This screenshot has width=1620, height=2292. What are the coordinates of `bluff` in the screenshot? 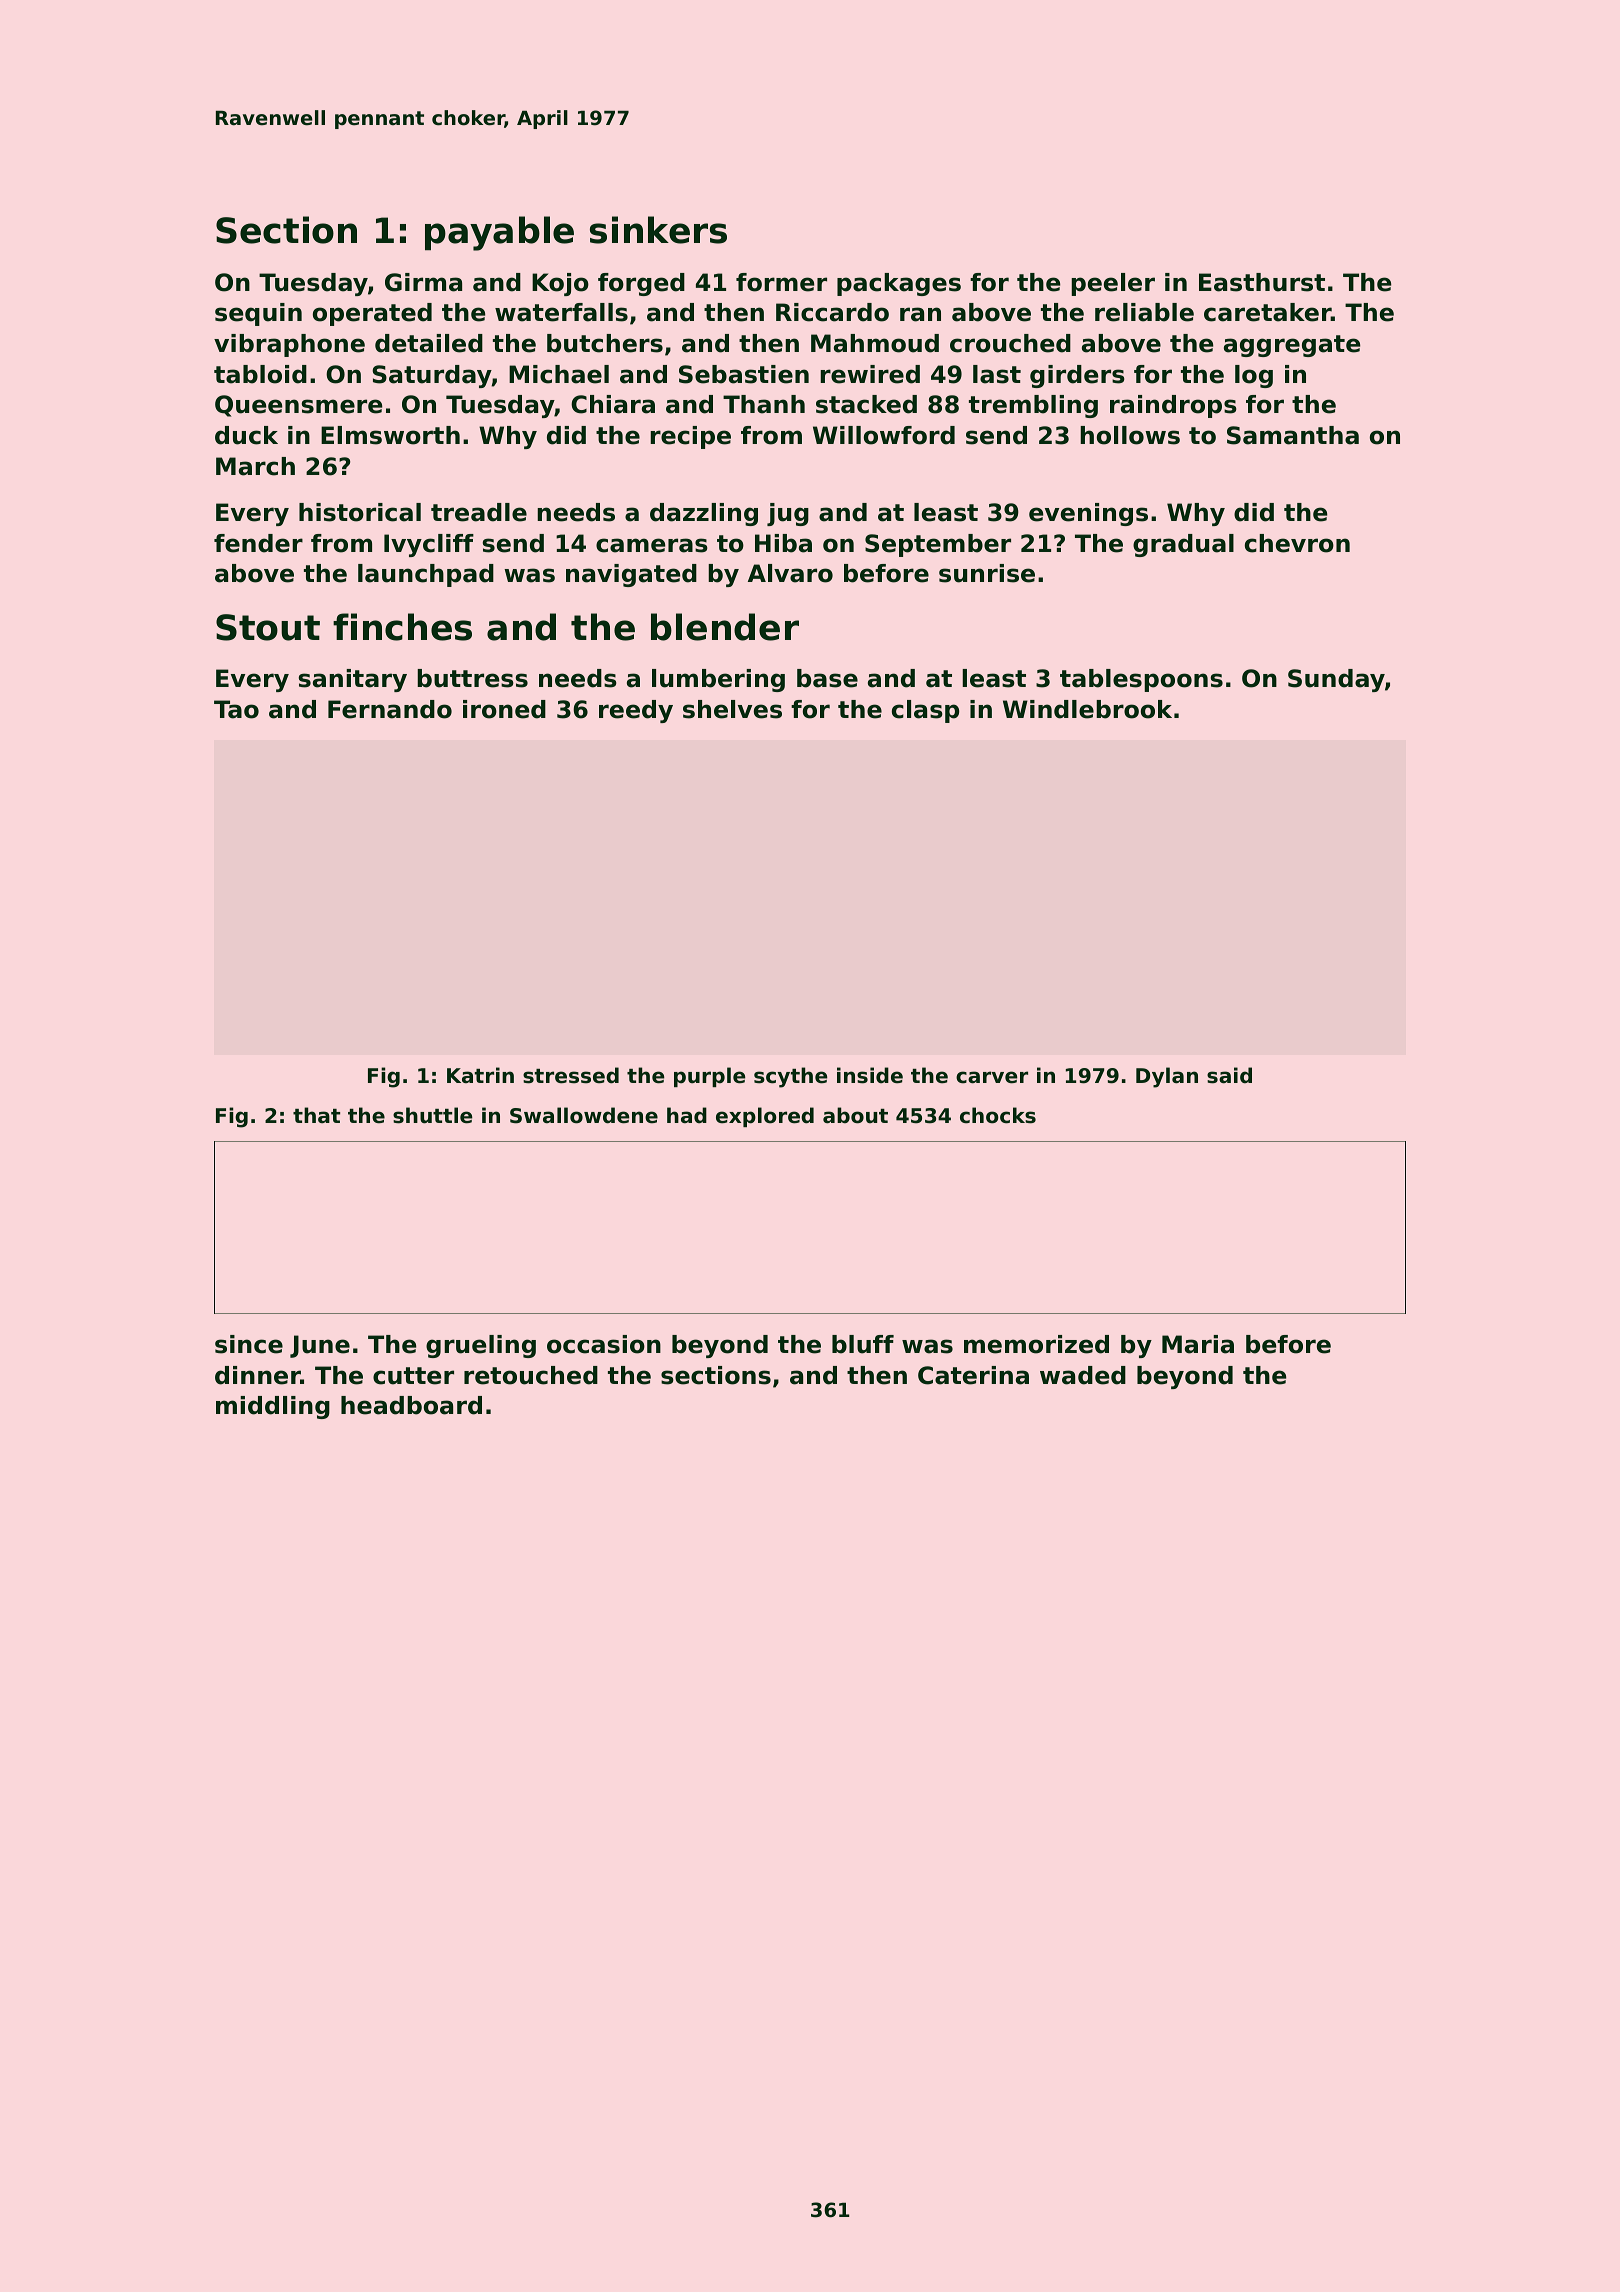 It's located at (863, 1344).
